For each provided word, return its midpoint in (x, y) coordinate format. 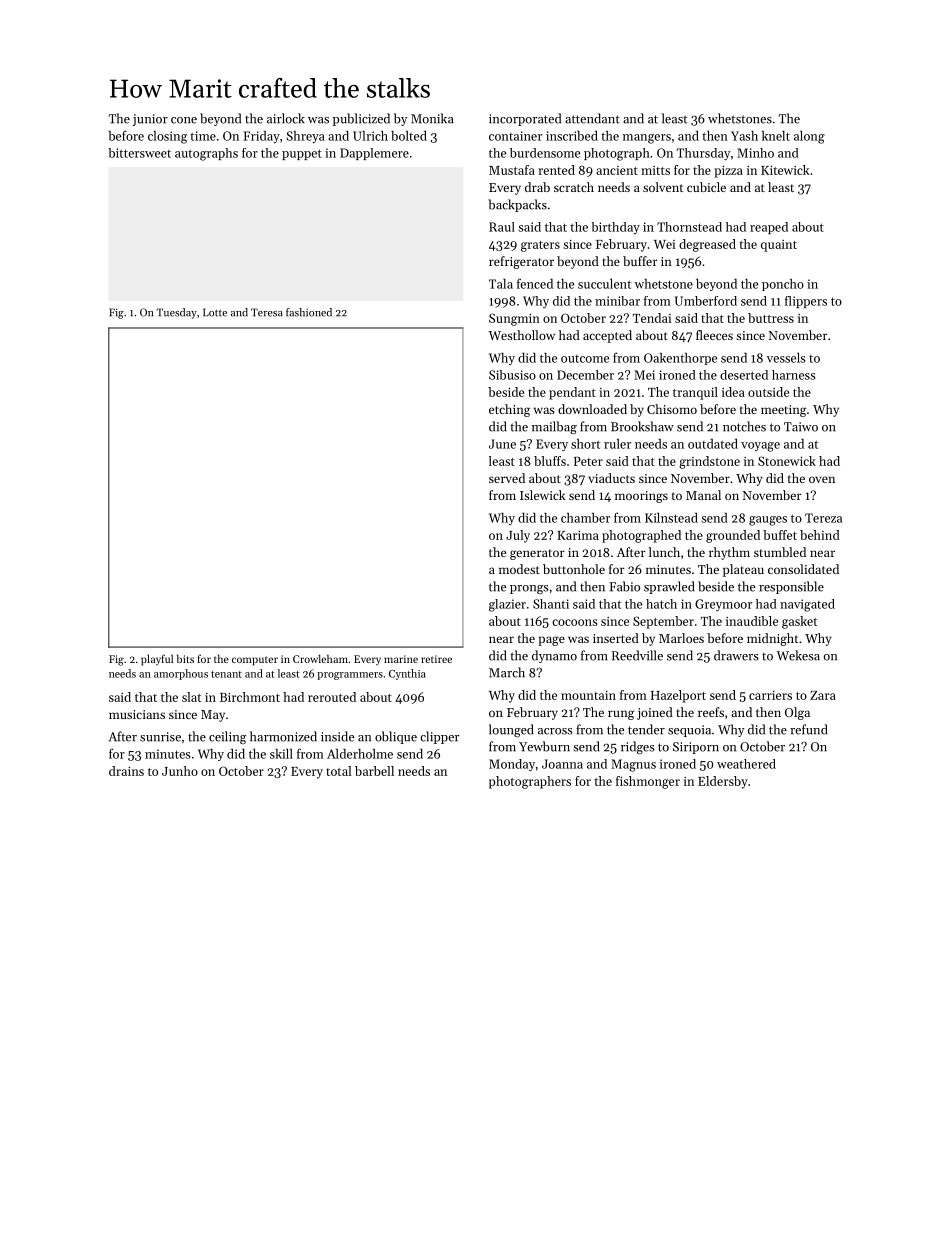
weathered (746, 764)
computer (255, 661)
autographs (206, 154)
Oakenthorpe (680, 359)
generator (537, 554)
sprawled (669, 587)
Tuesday (176, 313)
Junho (180, 771)
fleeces (714, 335)
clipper (439, 737)
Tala (501, 284)
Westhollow (521, 335)
